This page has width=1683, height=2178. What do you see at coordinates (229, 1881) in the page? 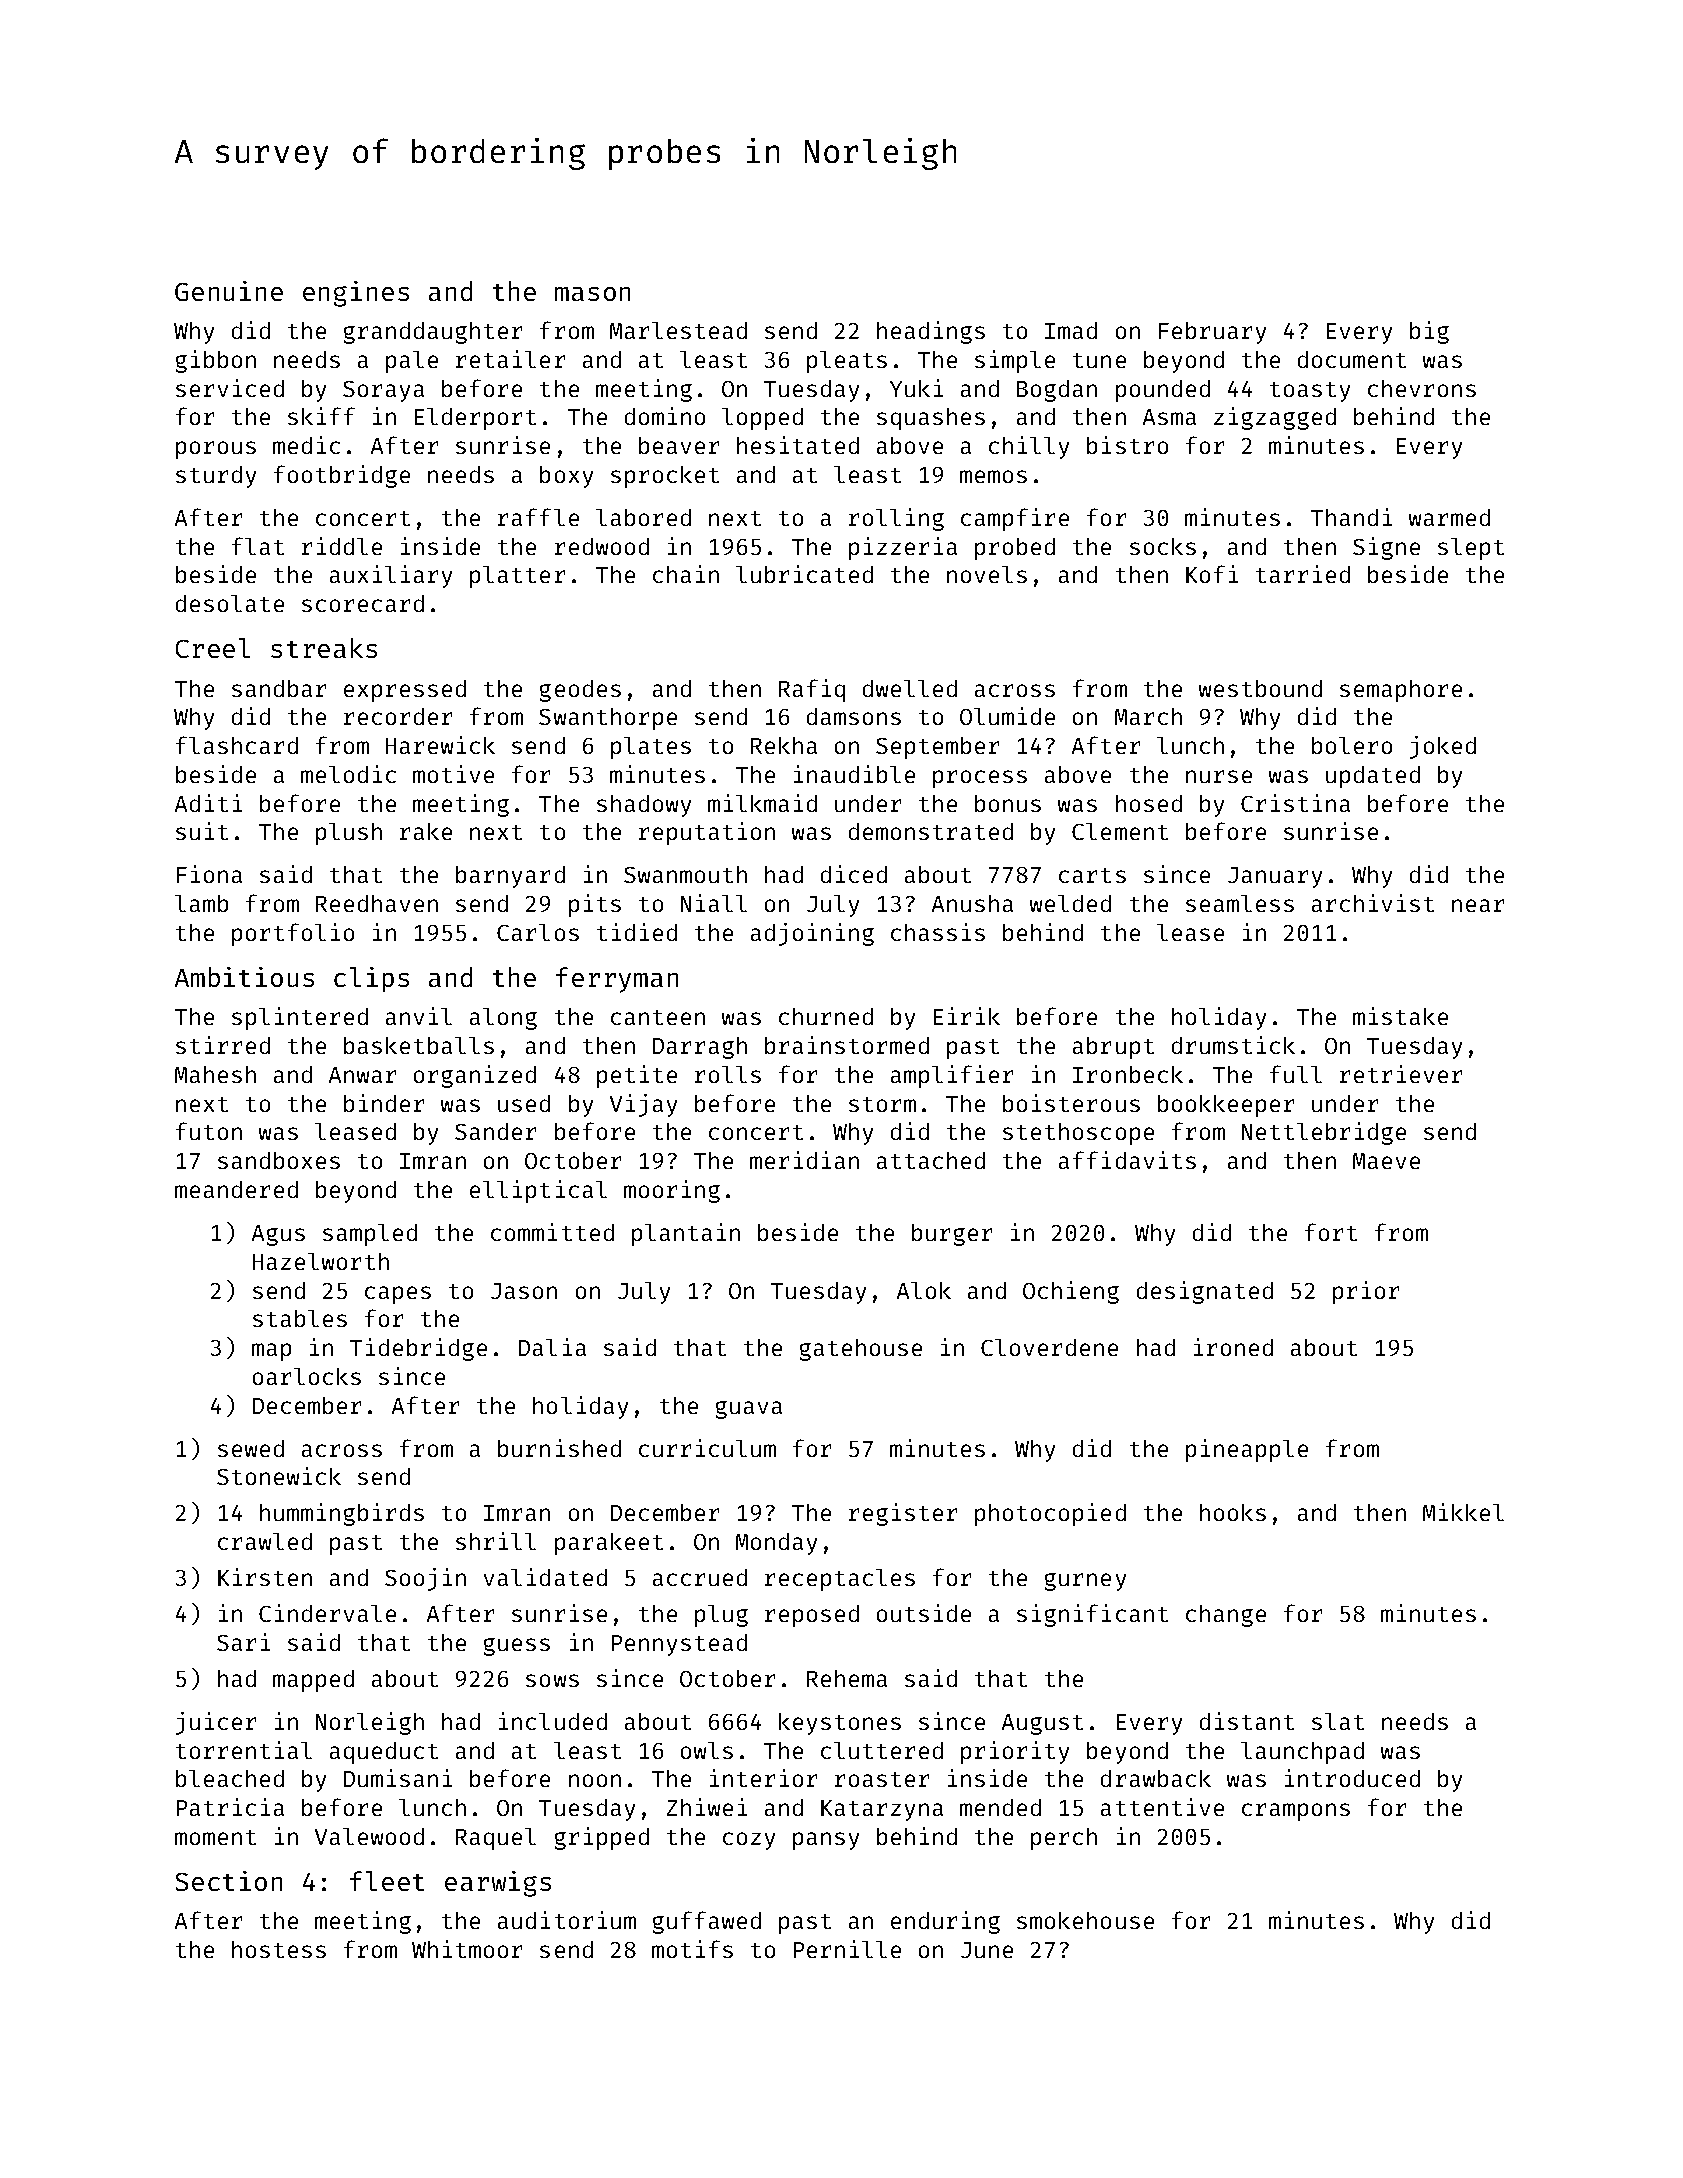
I see `Section` at bounding box center [229, 1881].
